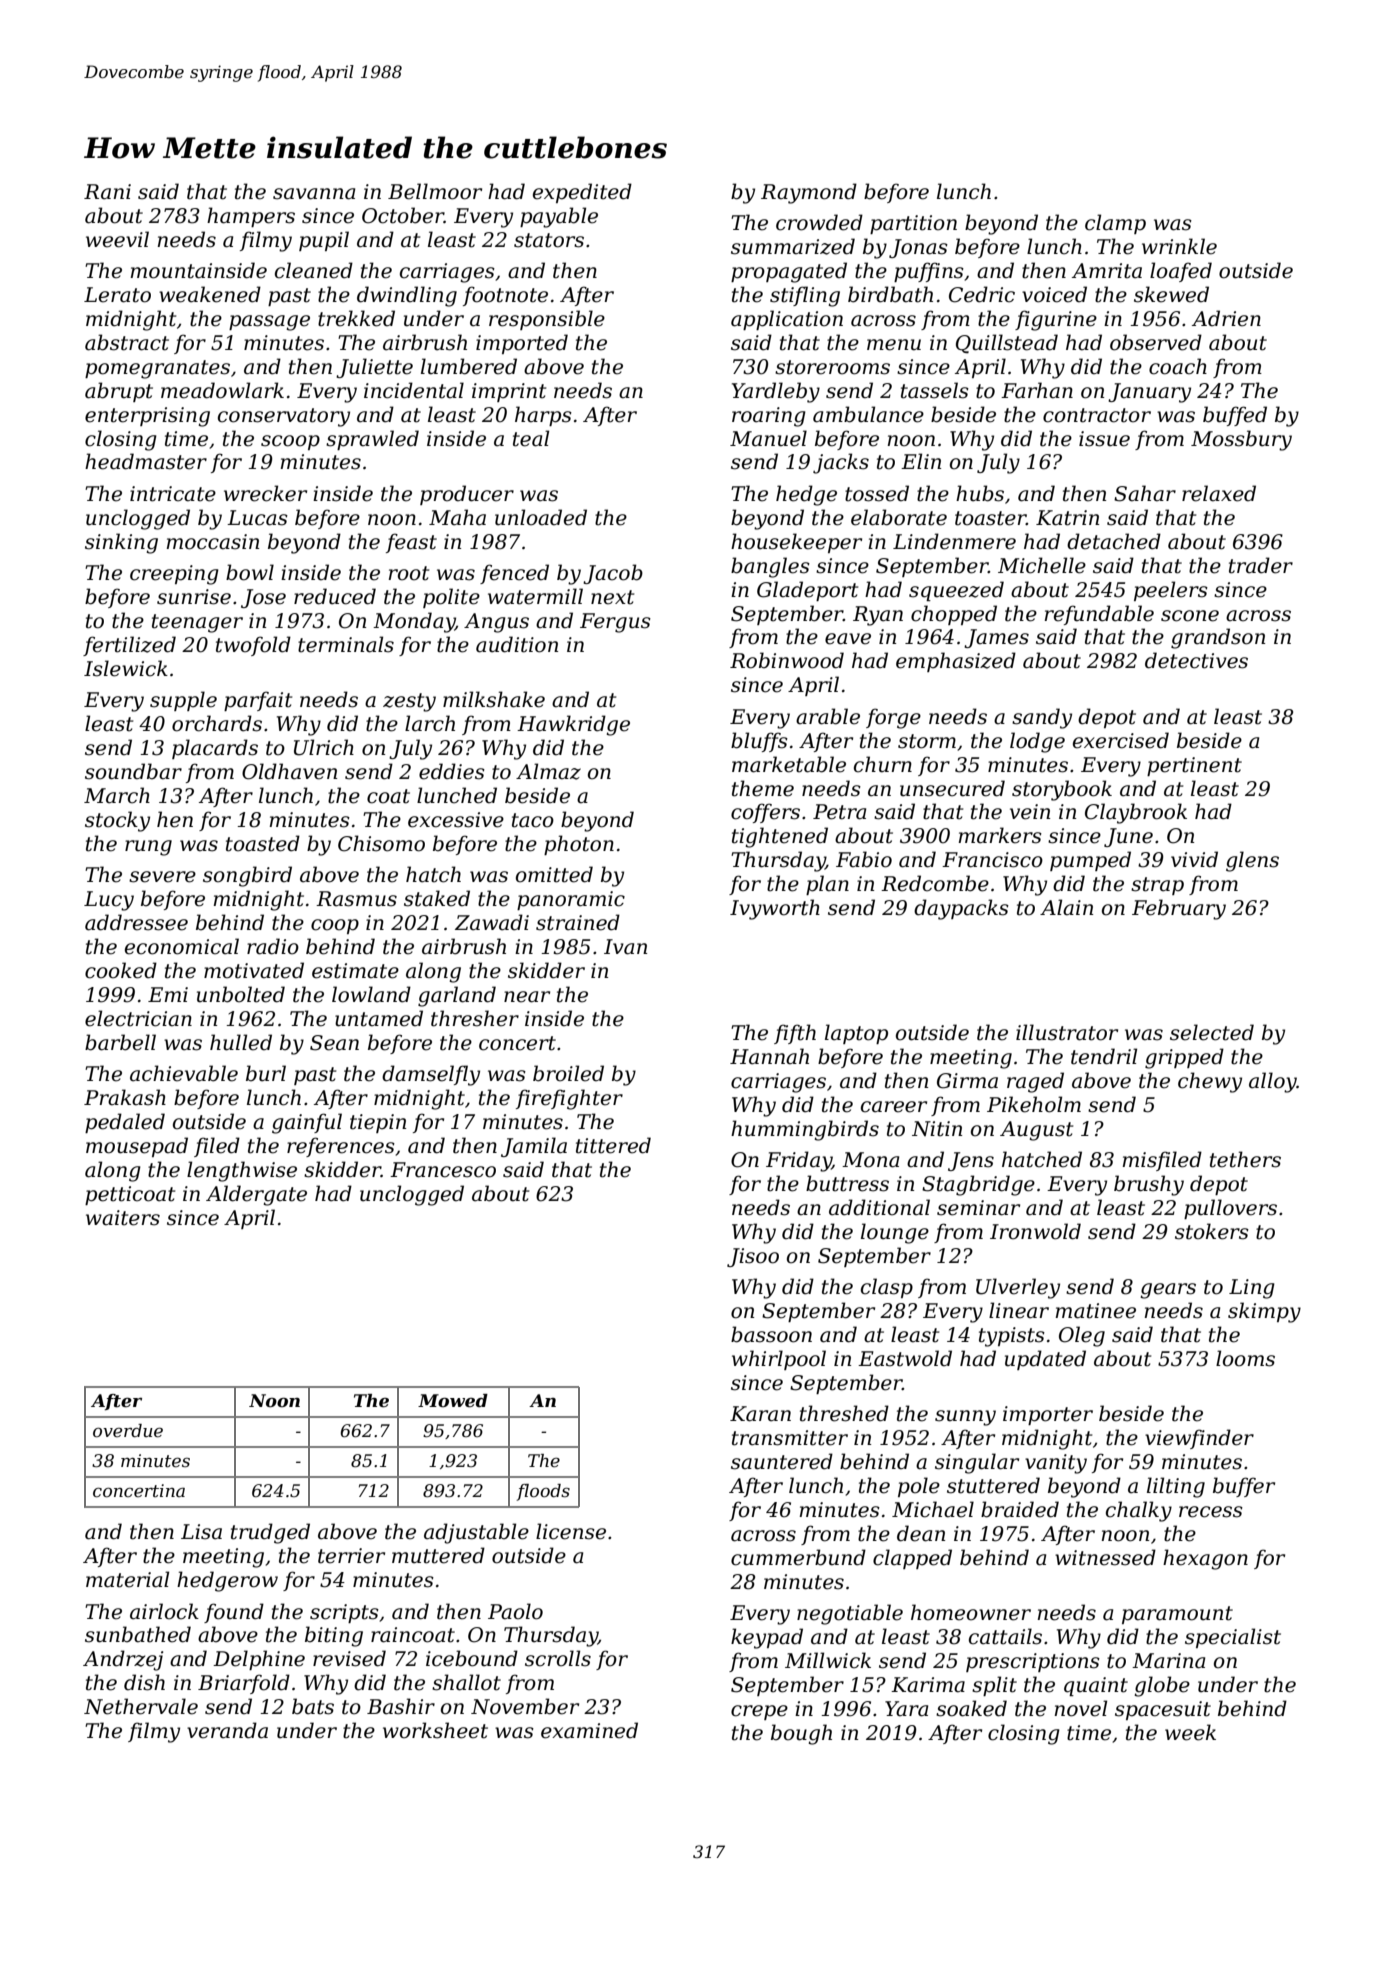 The image size is (1386, 1969). Describe the element at coordinates (1145, 493) in the screenshot. I see `Sahar` at that location.
